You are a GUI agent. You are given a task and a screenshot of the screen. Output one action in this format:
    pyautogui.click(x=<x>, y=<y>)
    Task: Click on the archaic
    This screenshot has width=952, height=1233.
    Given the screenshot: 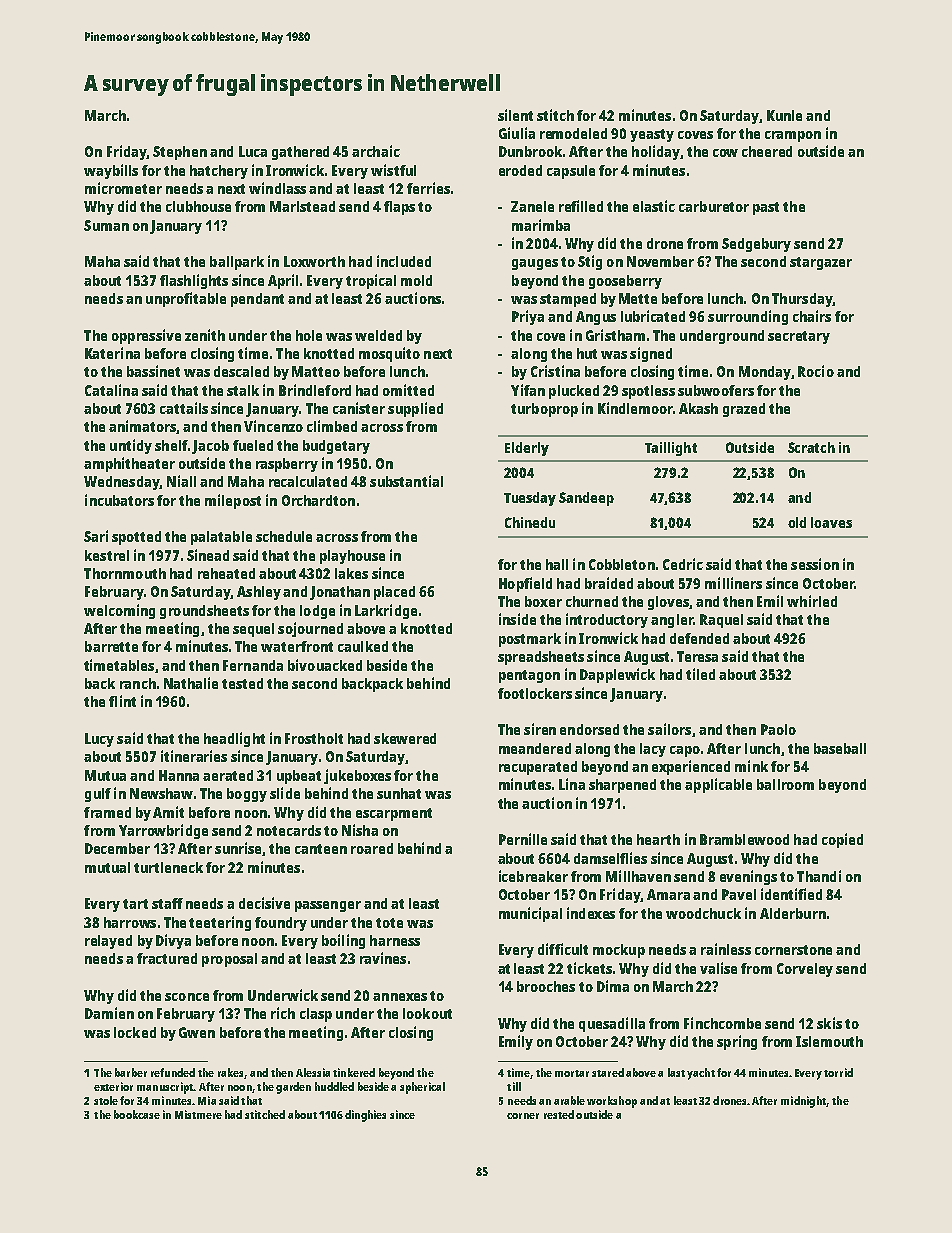 What is the action you would take?
    pyautogui.click(x=376, y=151)
